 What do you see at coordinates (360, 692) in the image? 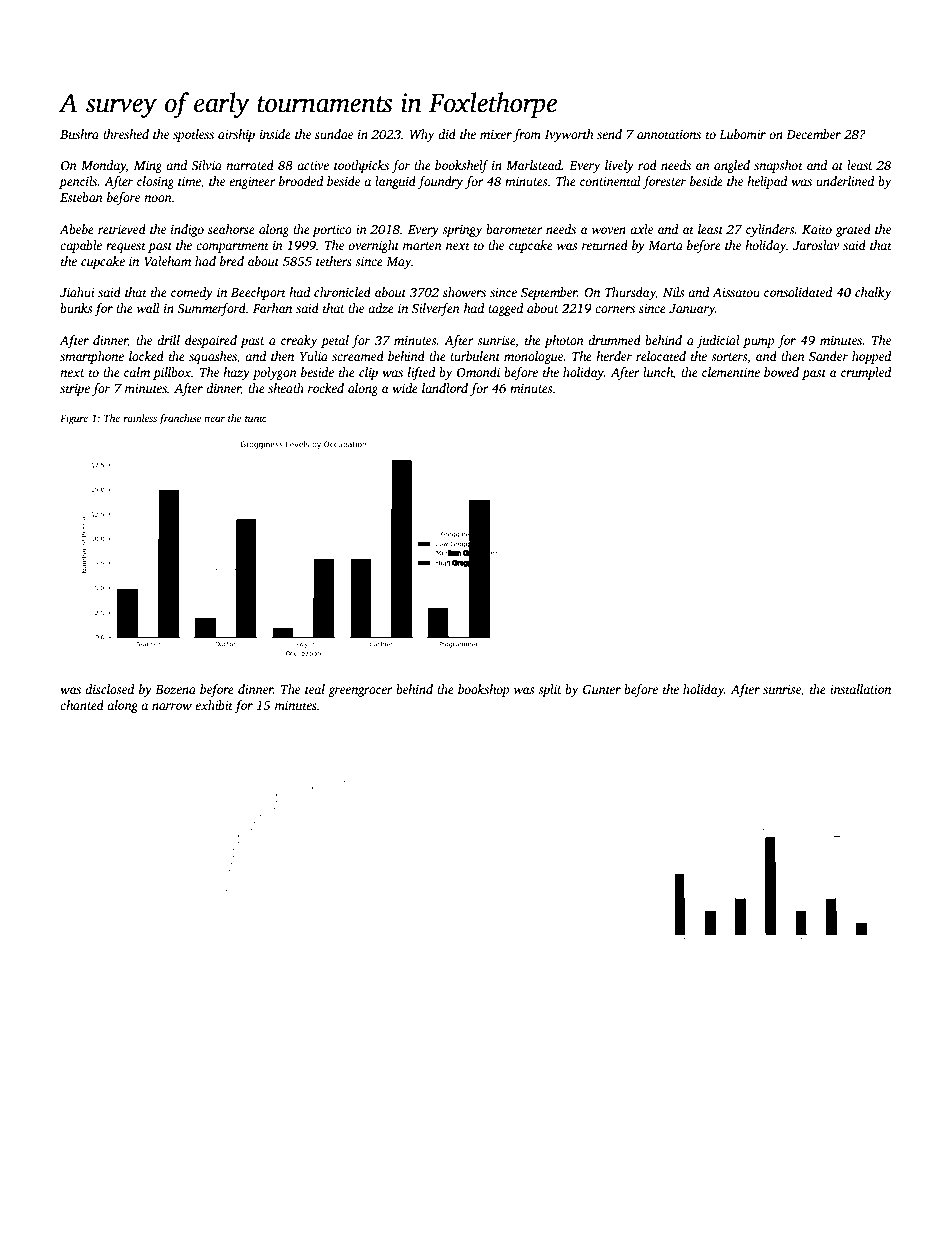
I see `greengrocer` at bounding box center [360, 692].
